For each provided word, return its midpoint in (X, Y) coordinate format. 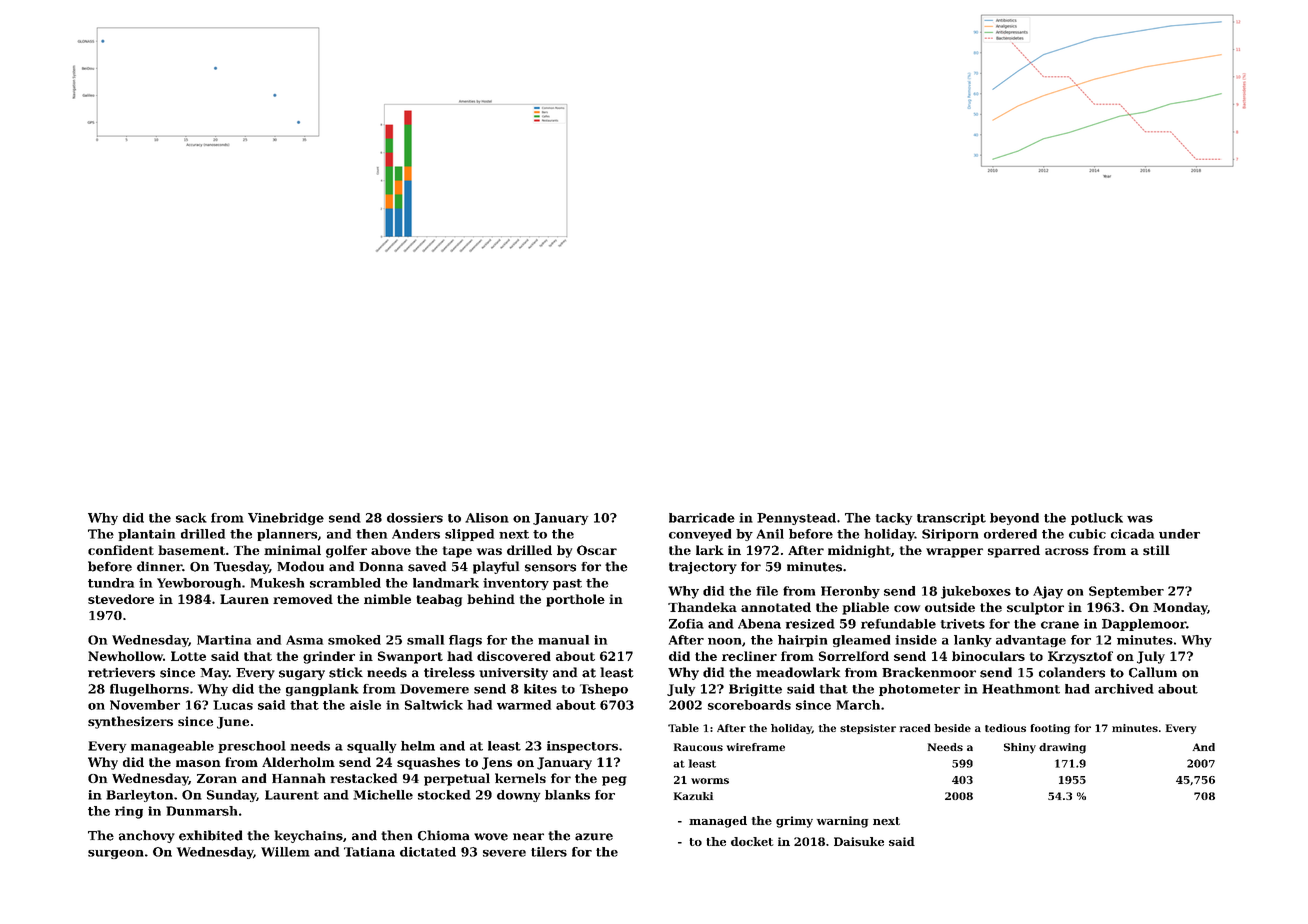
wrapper (954, 553)
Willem (285, 852)
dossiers (415, 518)
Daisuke (859, 841)
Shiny (1020, 748)
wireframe (756, 747)
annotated (776, 607)
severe (504, 853)
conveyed (700, 535)
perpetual (457, 779)
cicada (1132, 534)
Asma (304, 640)
